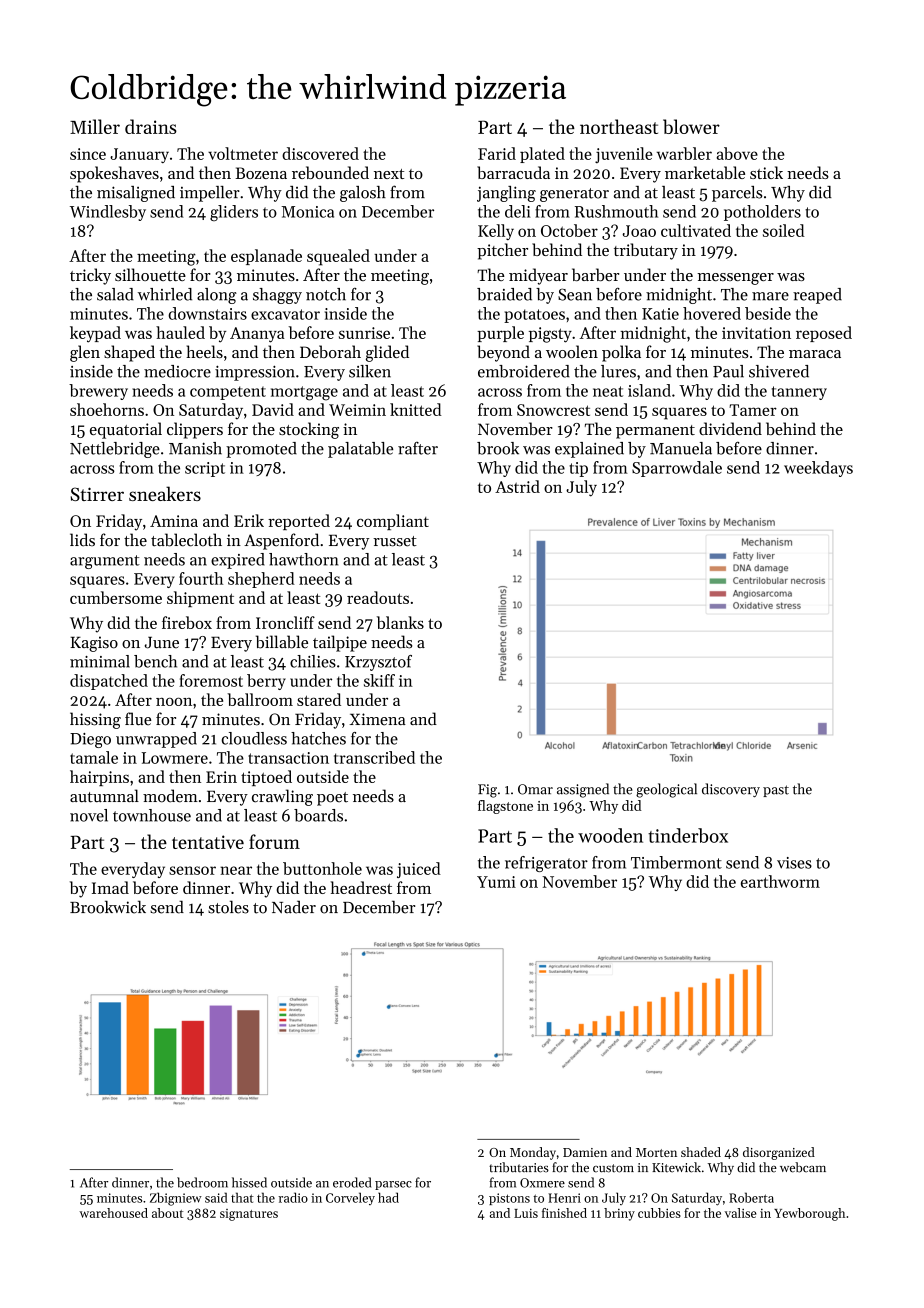 This document has height=1308, width=924. I want to click on unwrapped, so click(156, 740).
